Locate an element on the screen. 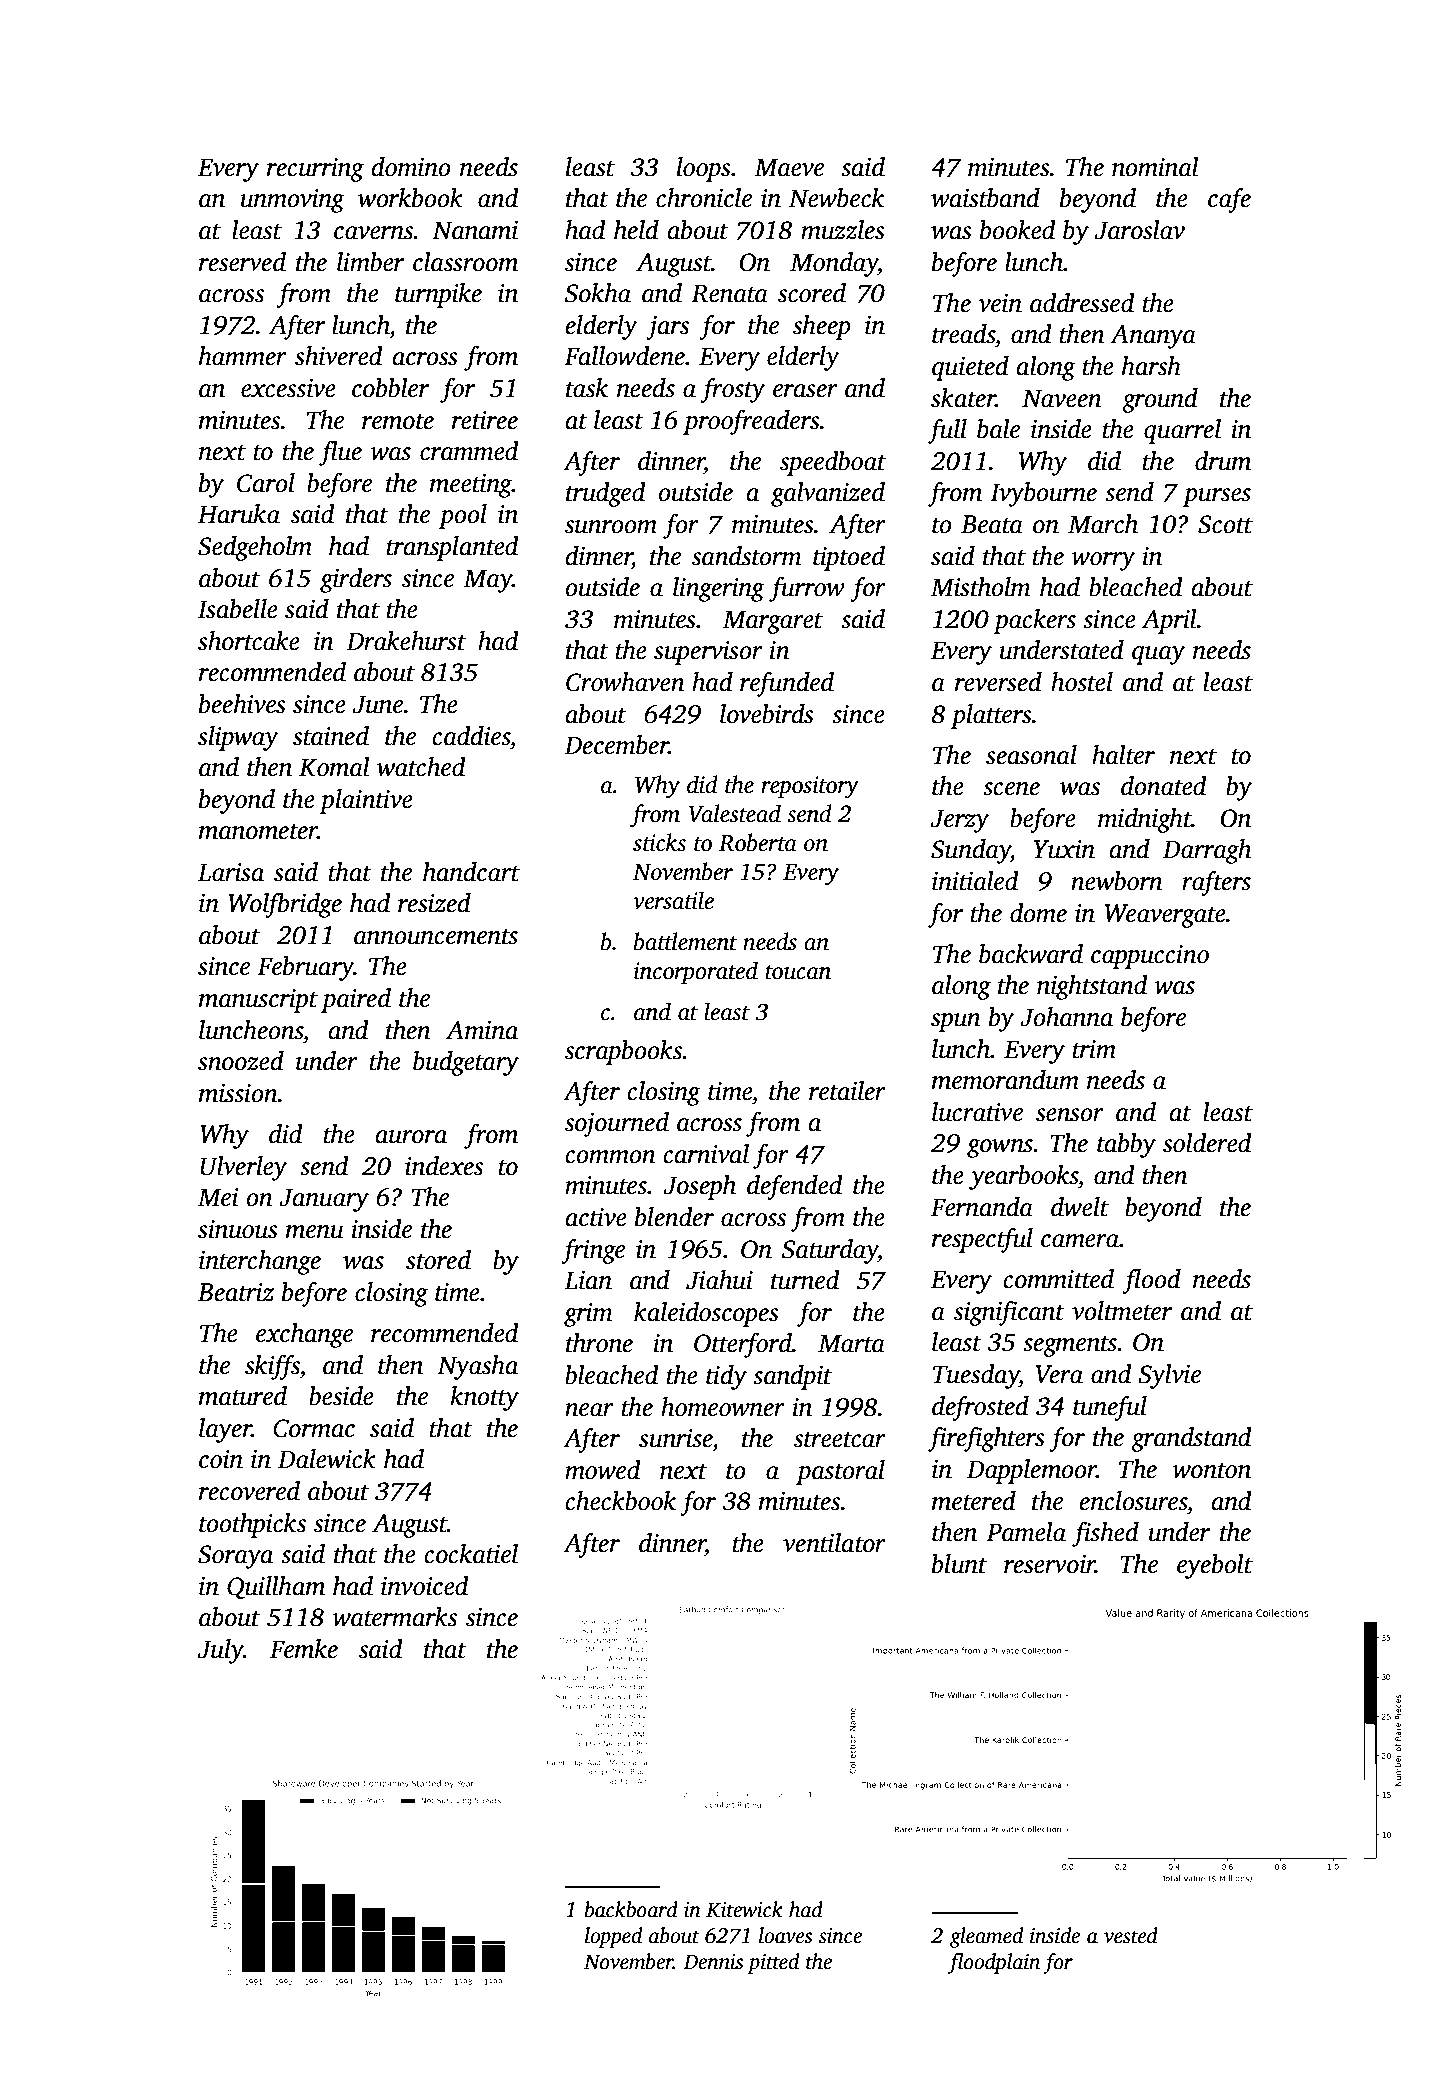  backboard is located at coordinates (631, 1909).
